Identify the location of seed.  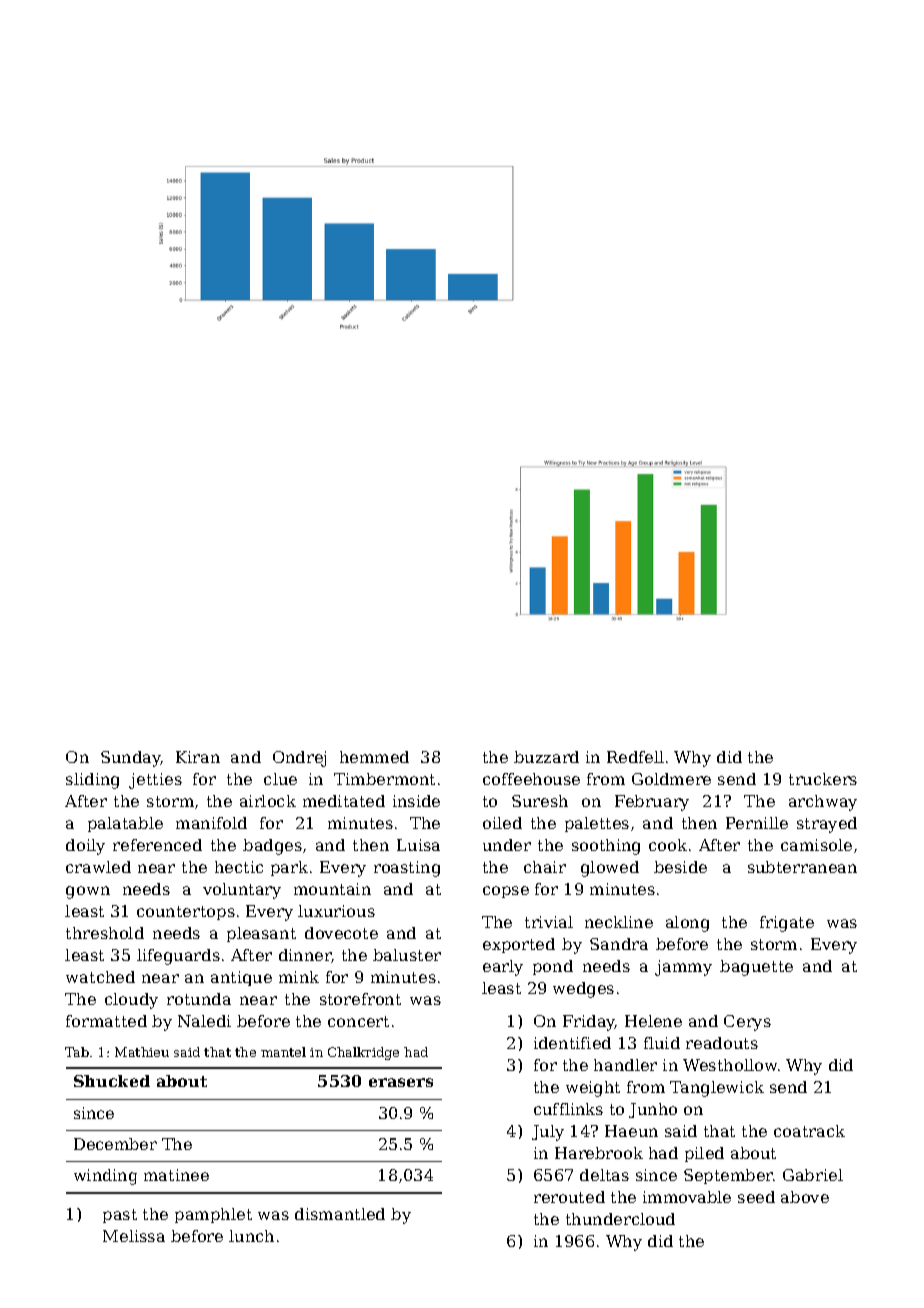
(756, 1197).
